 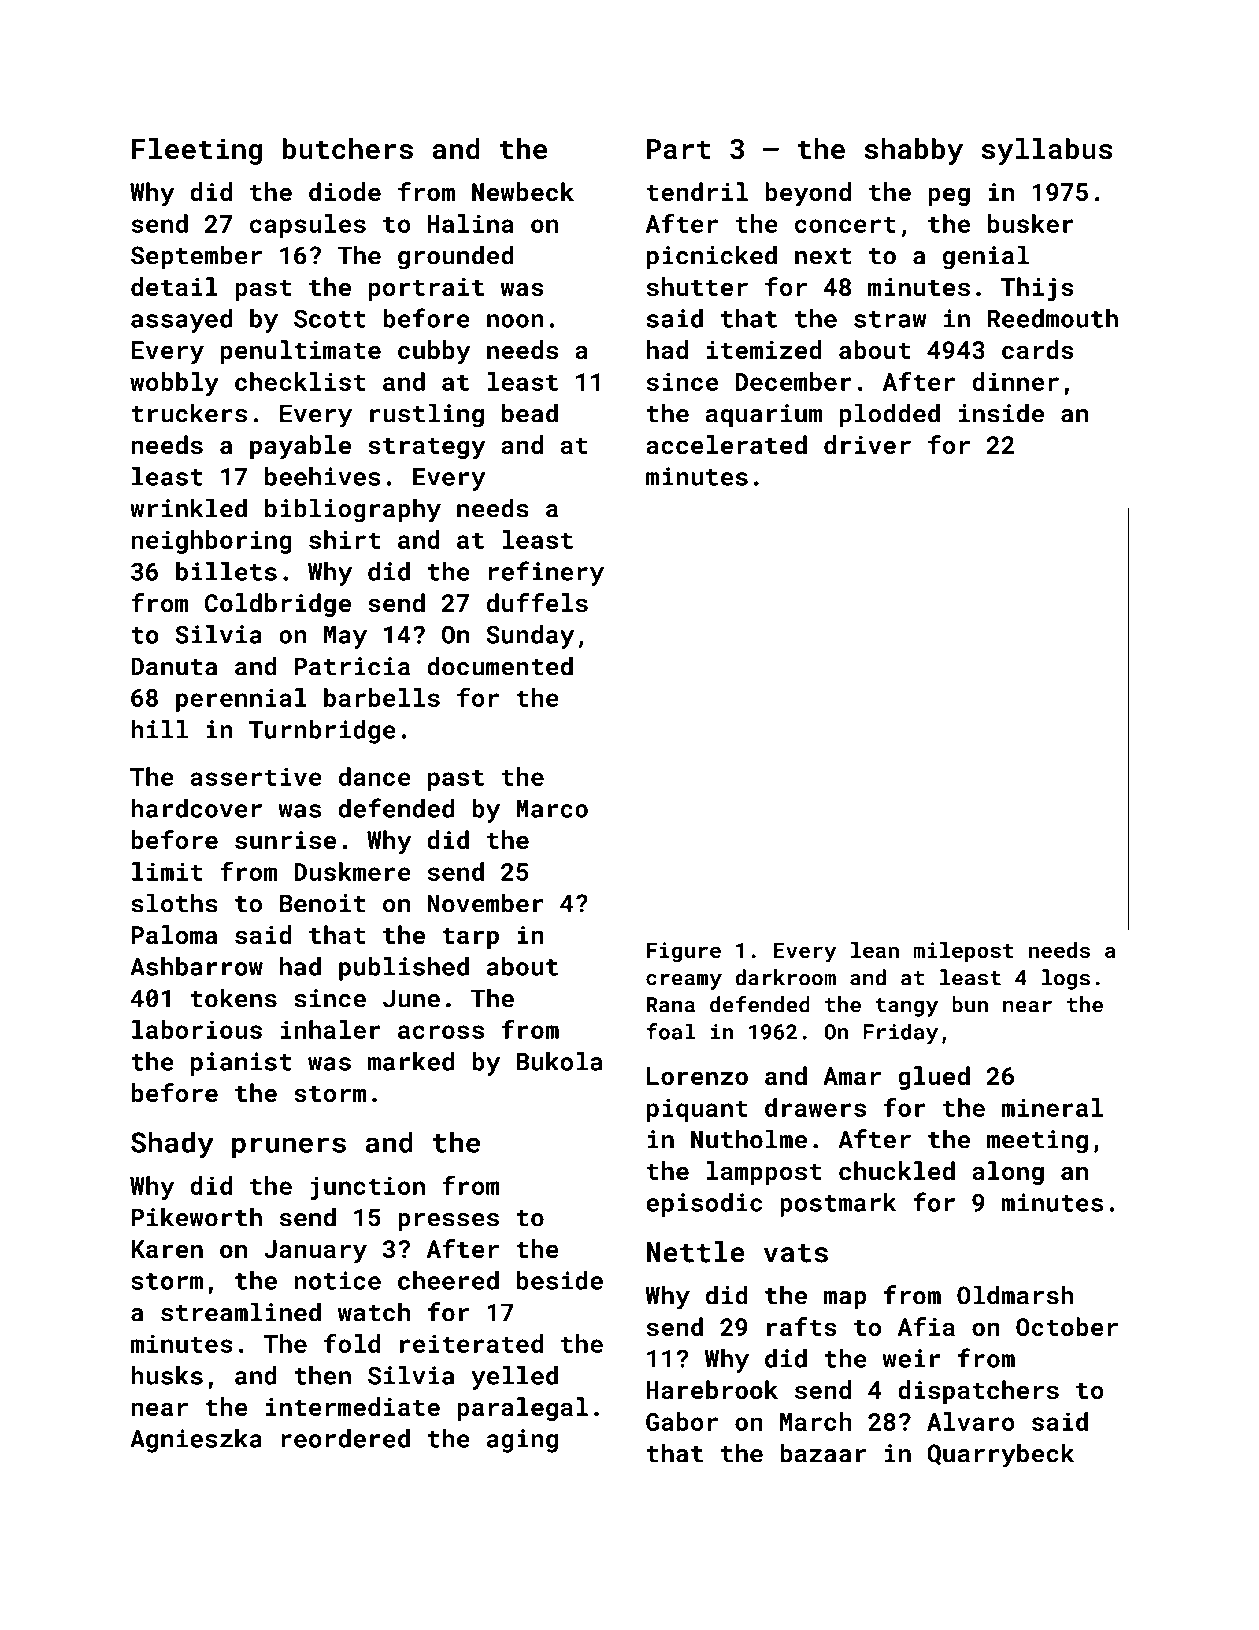 I want to click on Fleeting, so click(x=197, y=151).
